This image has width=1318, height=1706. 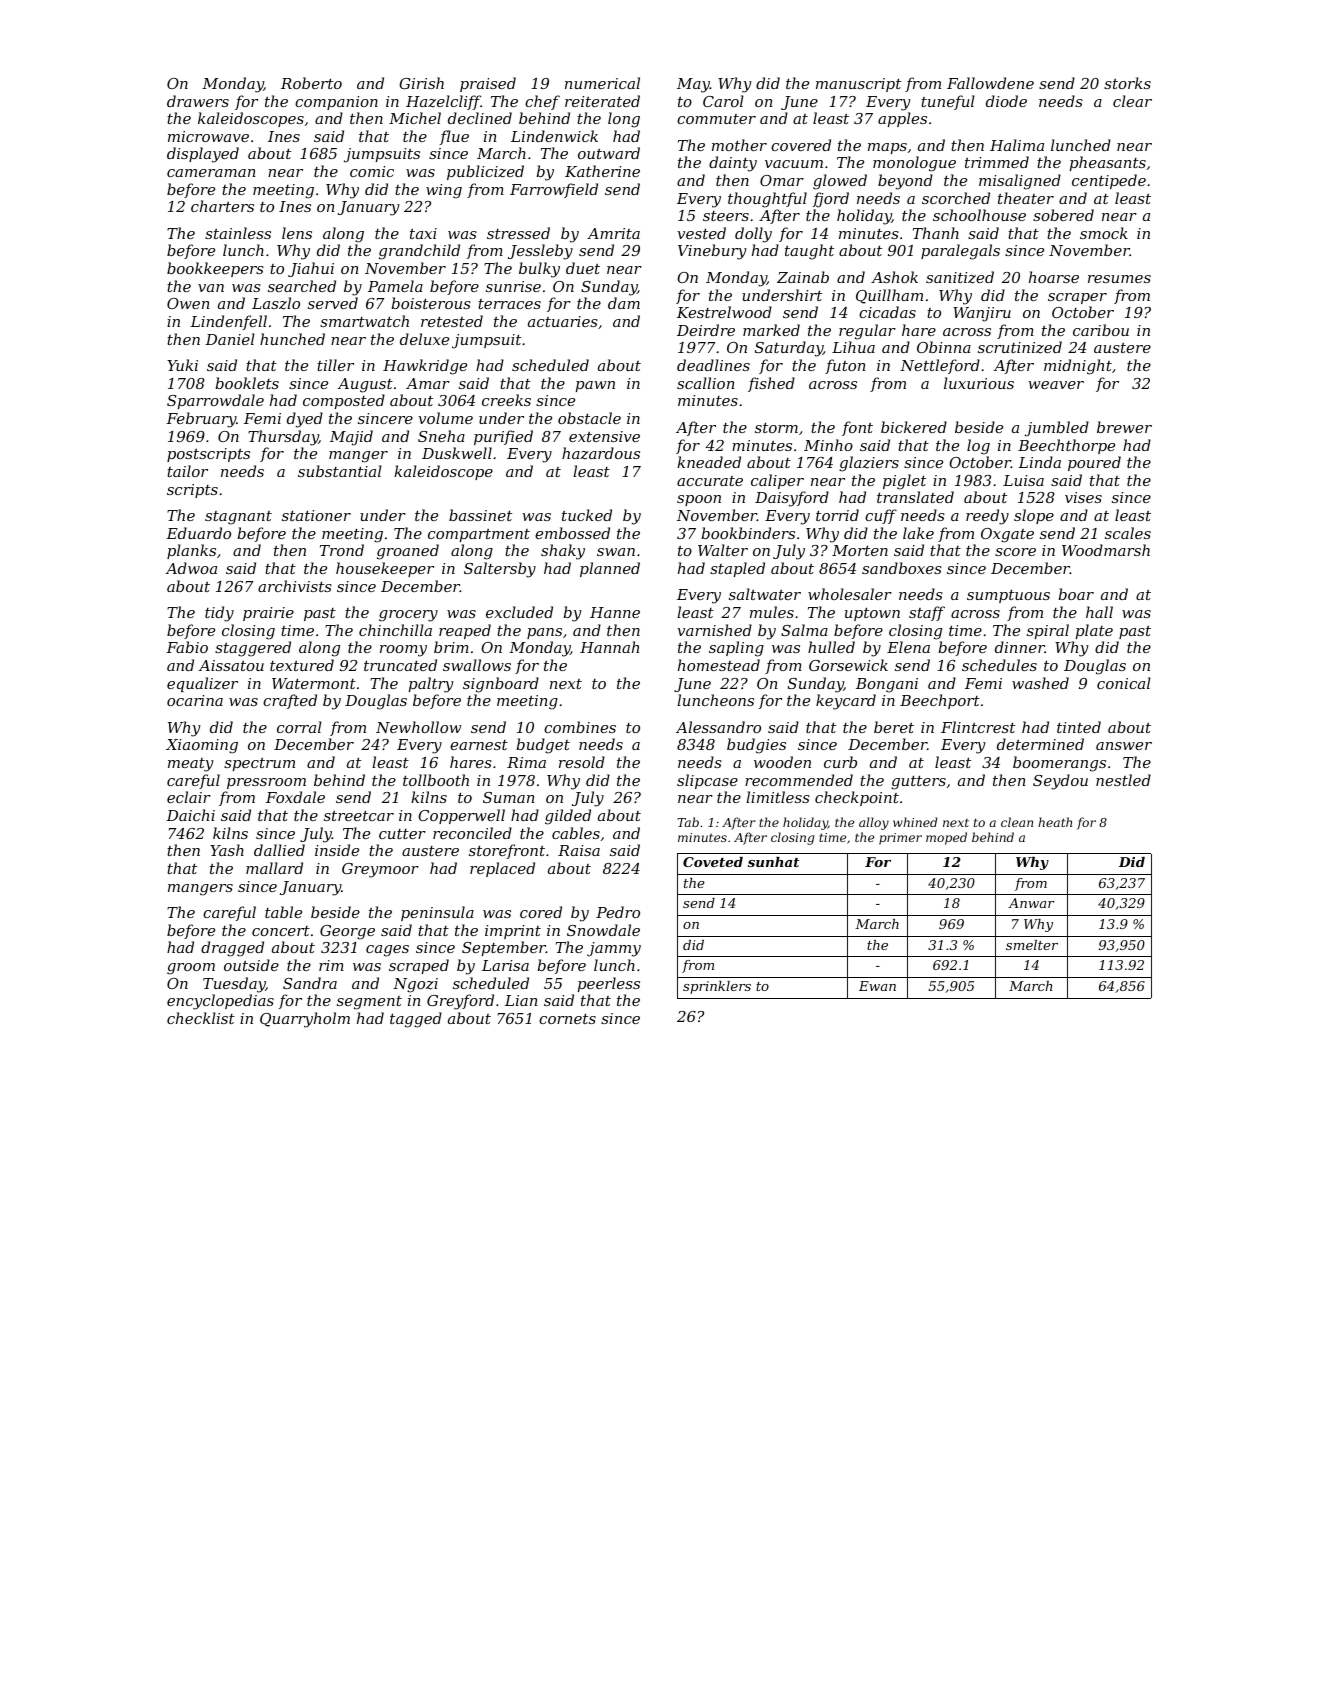 I want to click on Girish, so click(x=421, y=83).
